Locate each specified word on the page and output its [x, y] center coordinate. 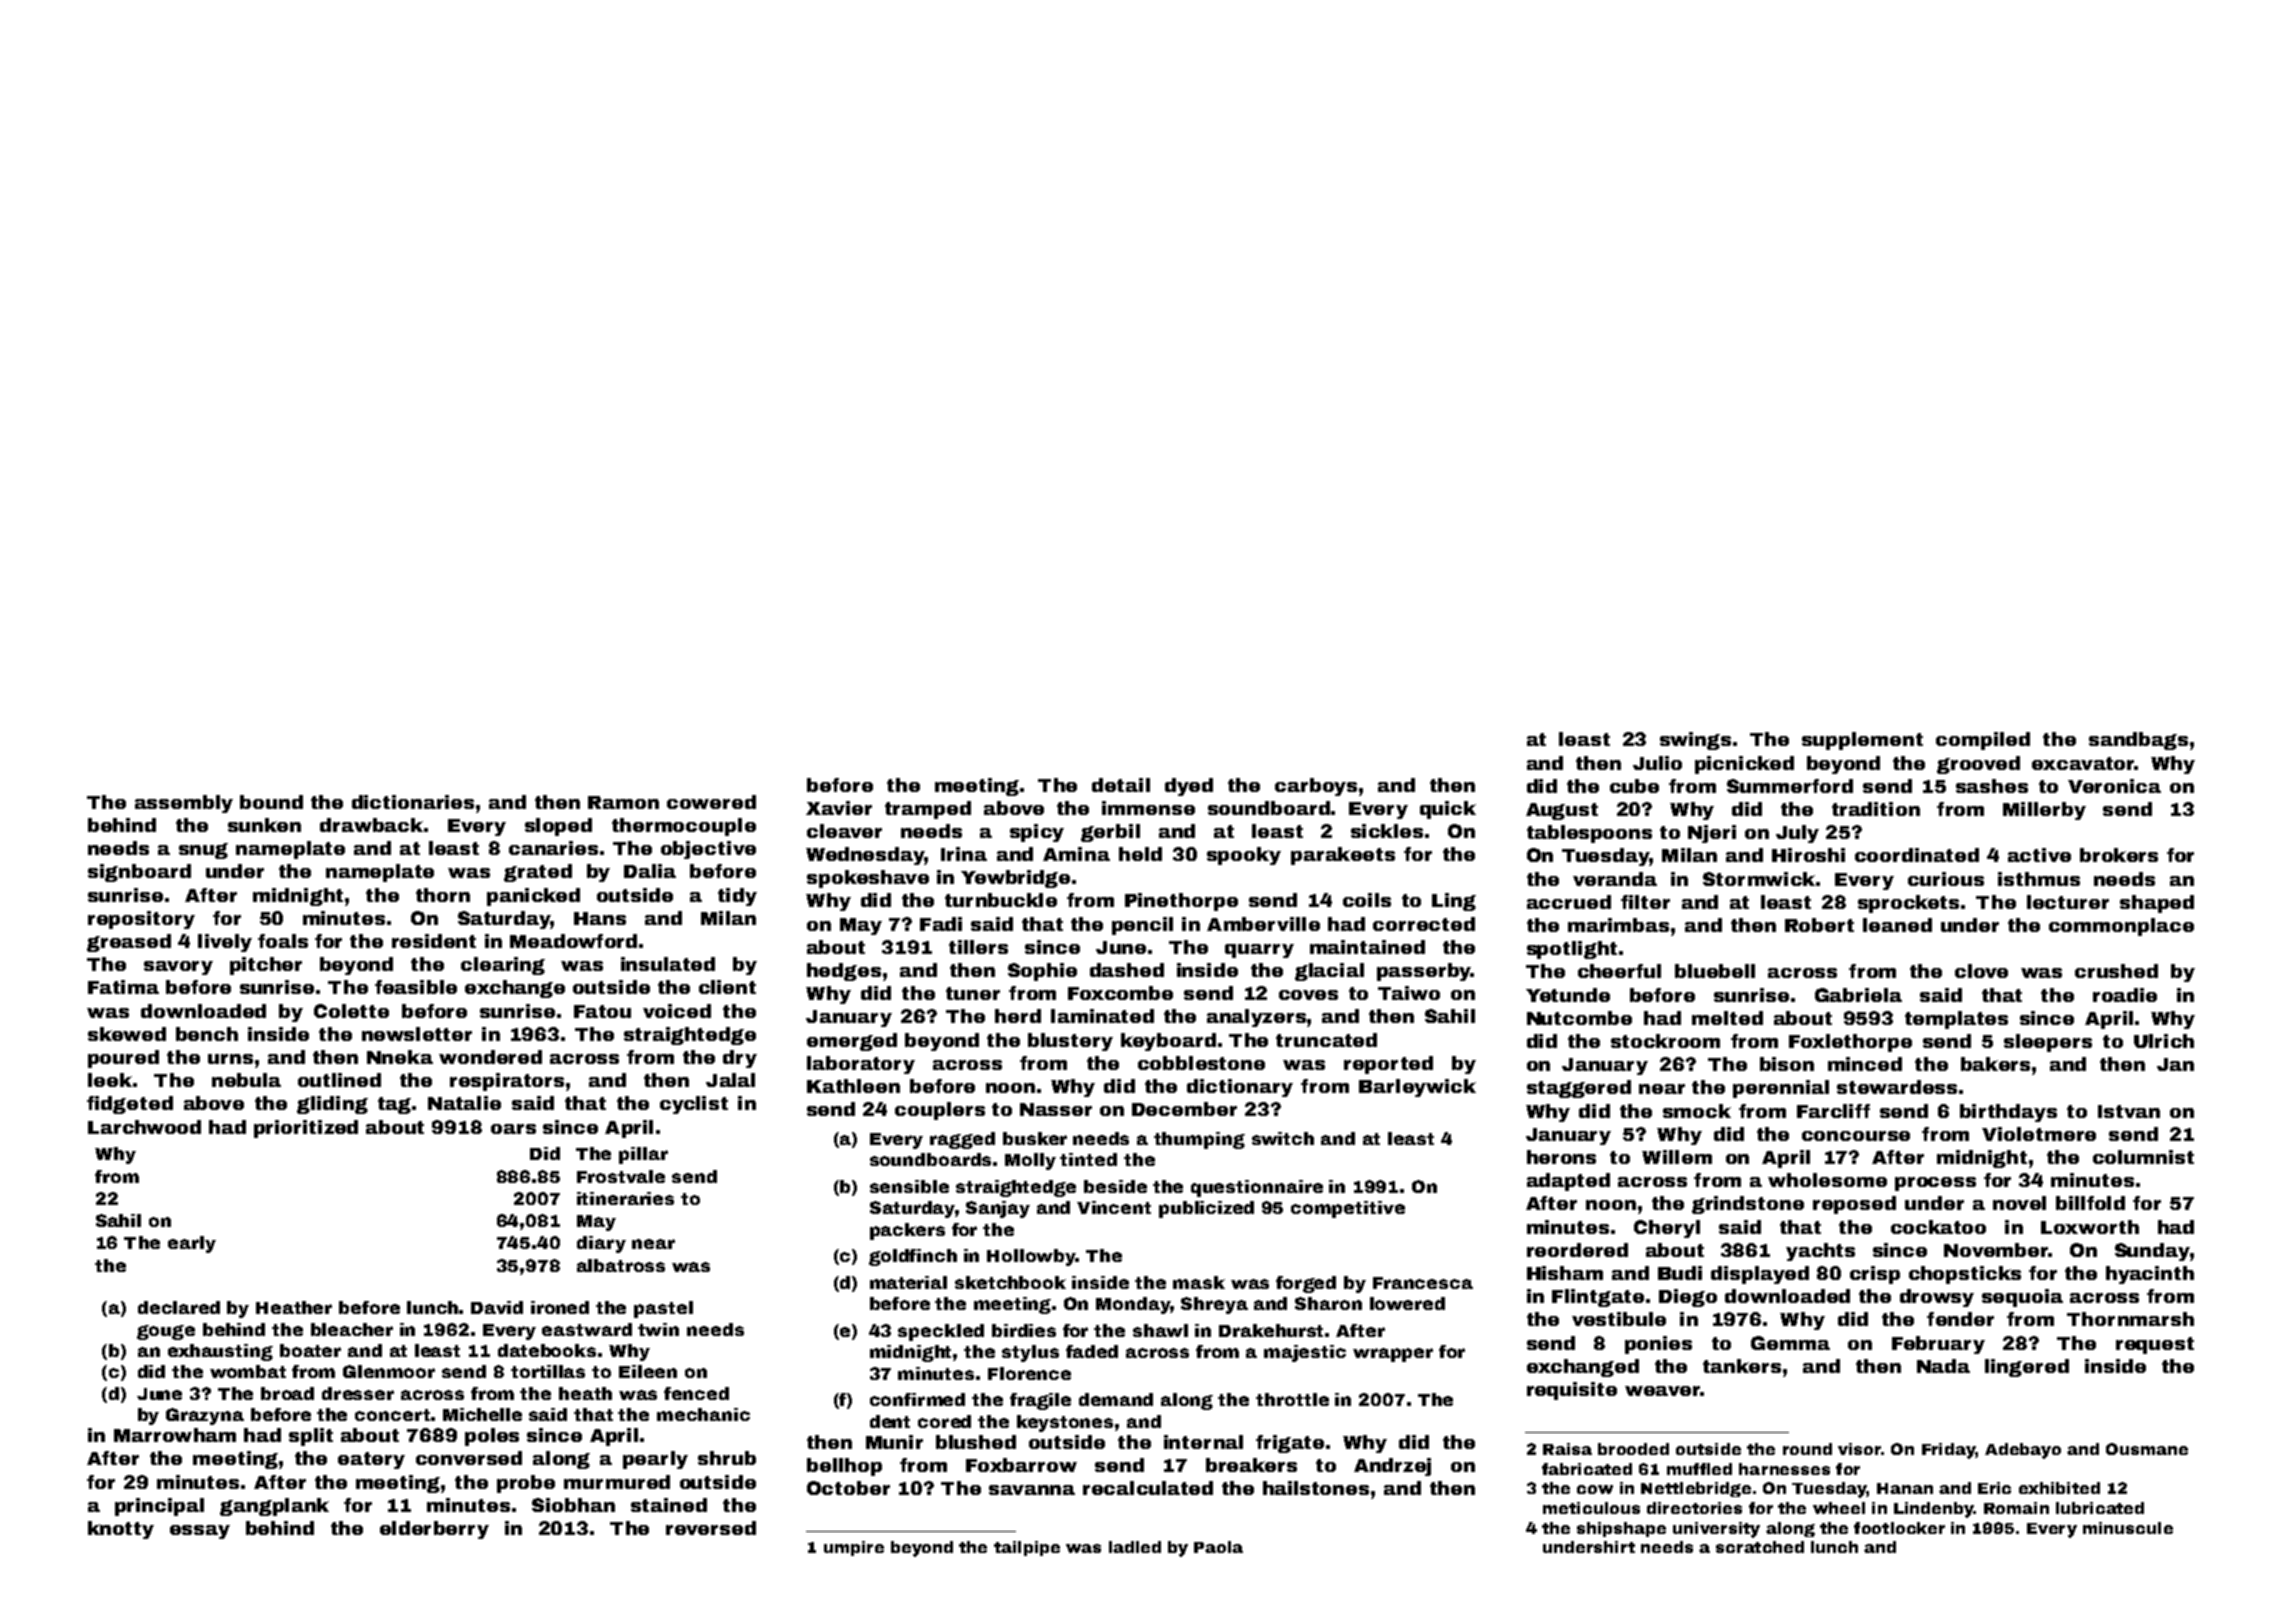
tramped [928, 810]
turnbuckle [1001, 900]
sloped [558, 827]
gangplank [274, 1507]
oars [513, 1129]
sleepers [2048, 1043]
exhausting [220, 1352]
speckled [941, 1332]
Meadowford [573, 941]
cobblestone [1201, 1063]
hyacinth [2150, 1275]
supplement [1862, 741]
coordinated [1917, 855]
